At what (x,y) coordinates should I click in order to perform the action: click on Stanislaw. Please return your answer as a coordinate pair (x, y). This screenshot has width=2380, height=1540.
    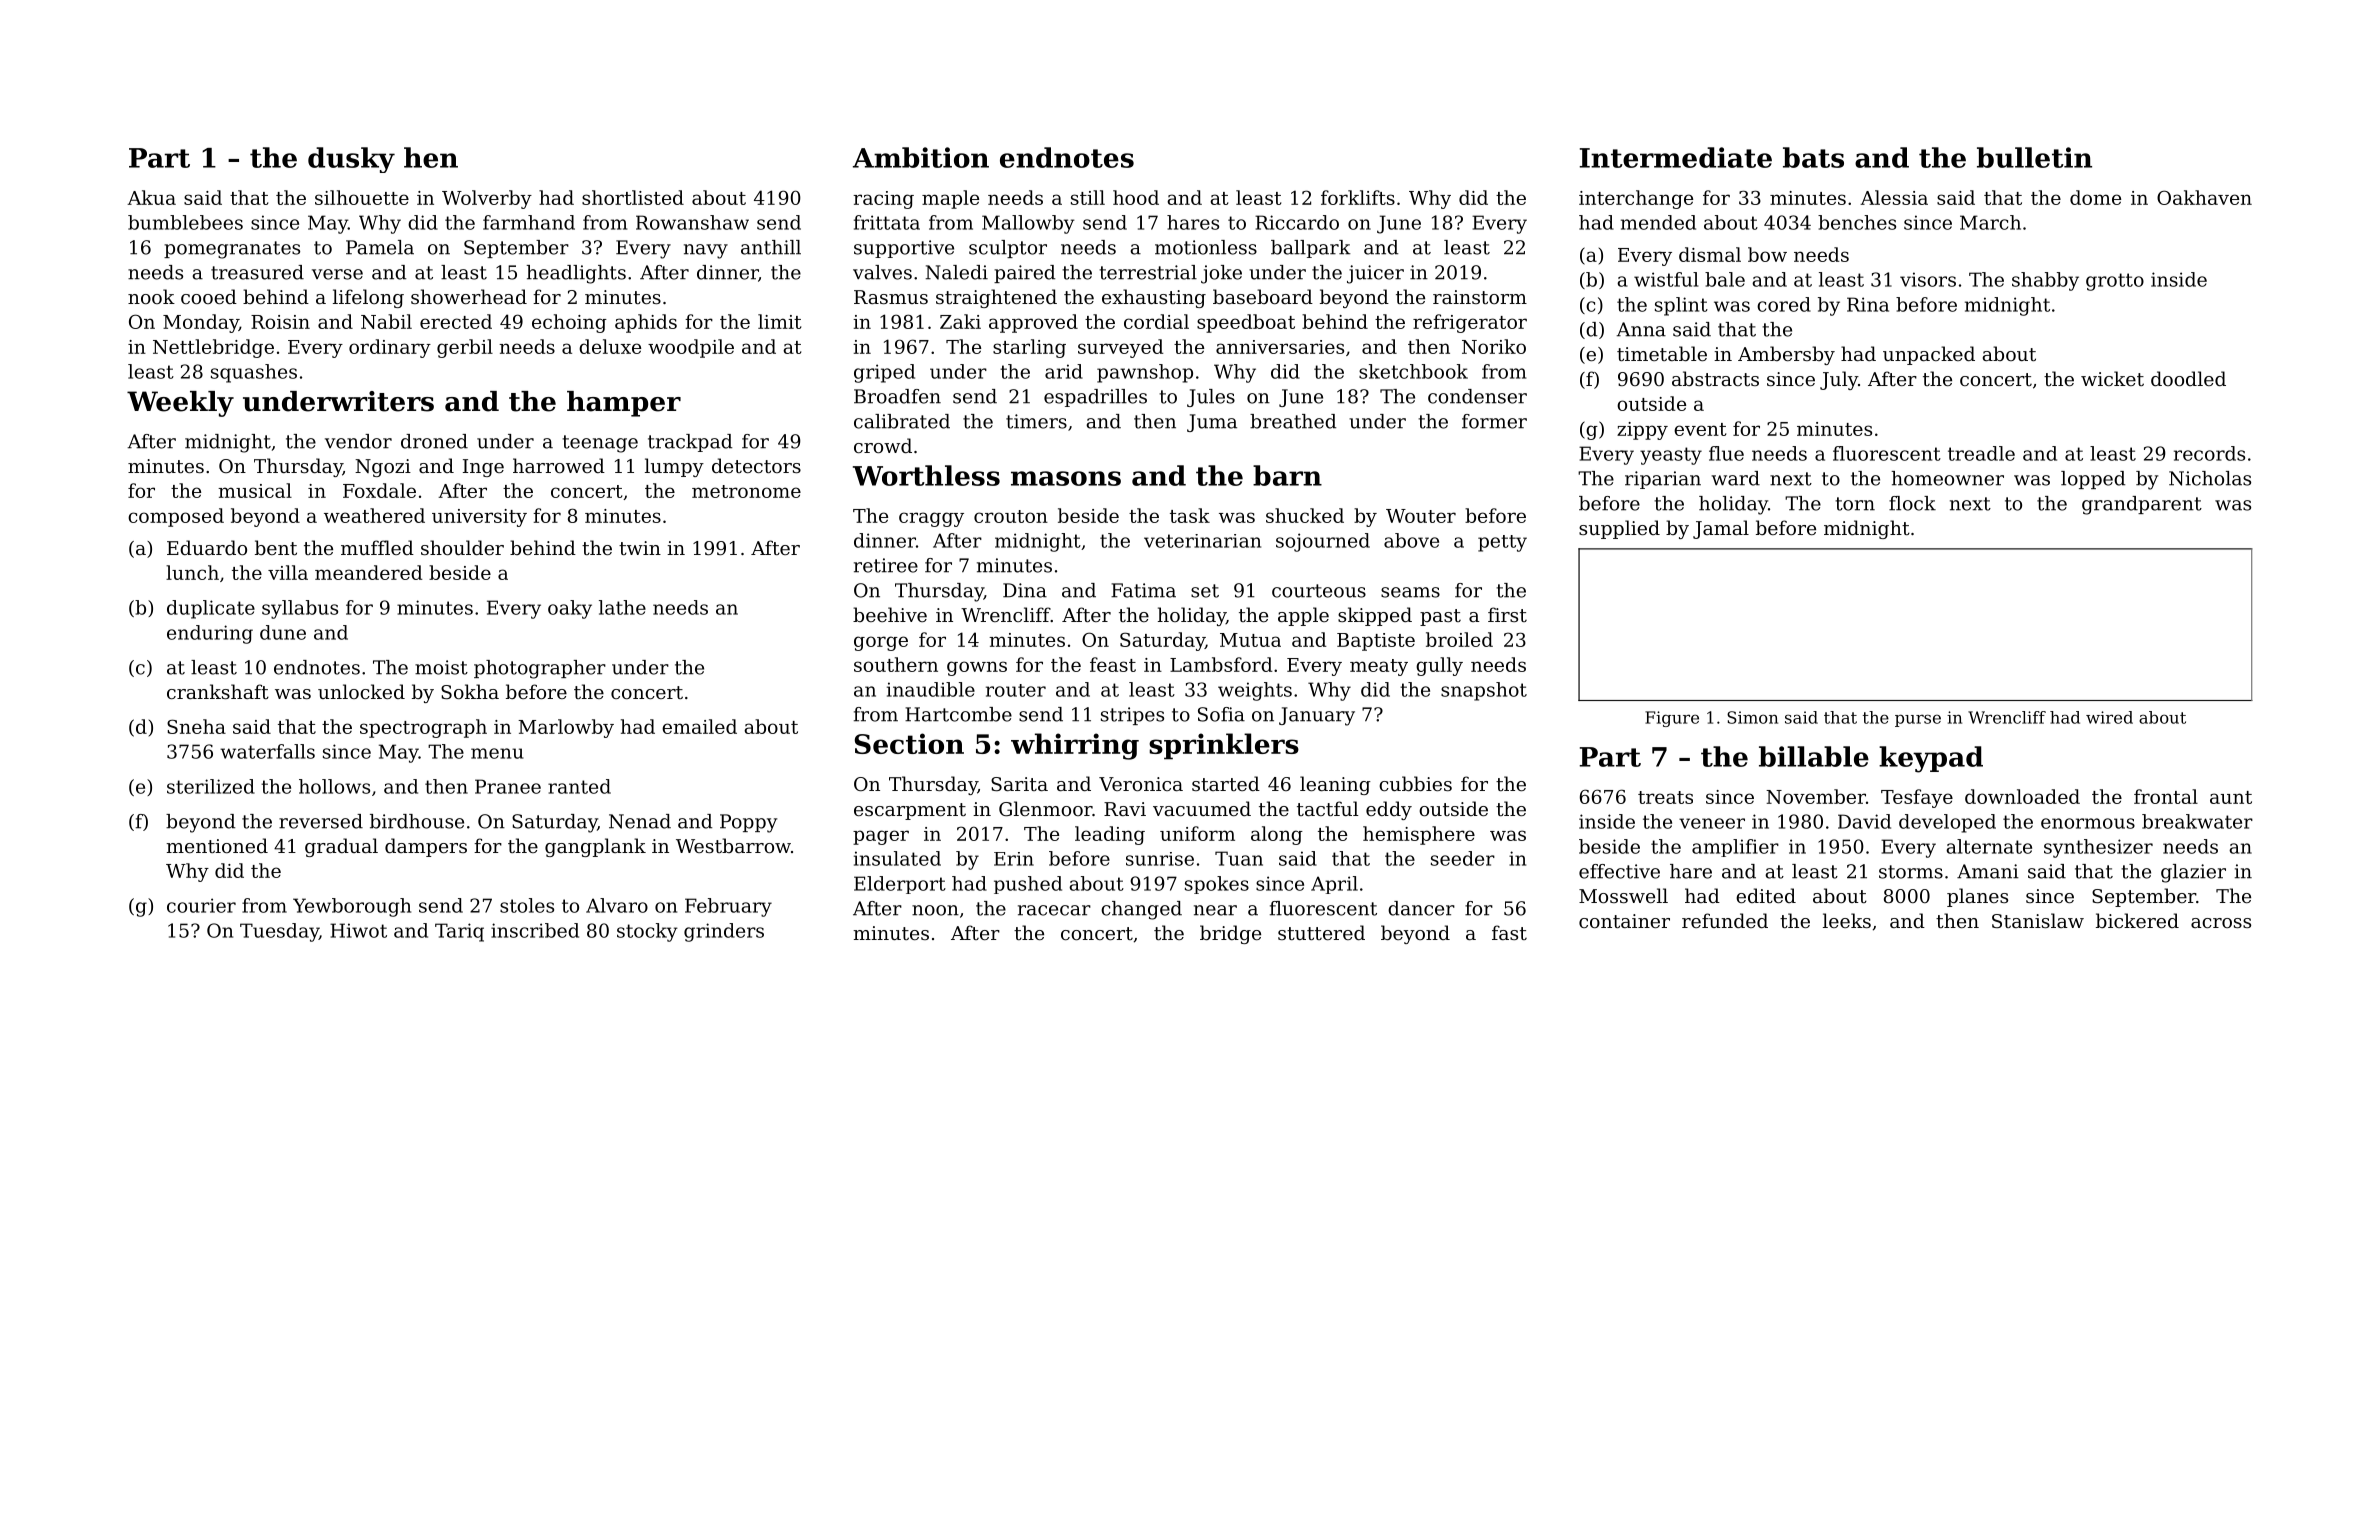
    Looking at the image, I should click on (2038, 920).
